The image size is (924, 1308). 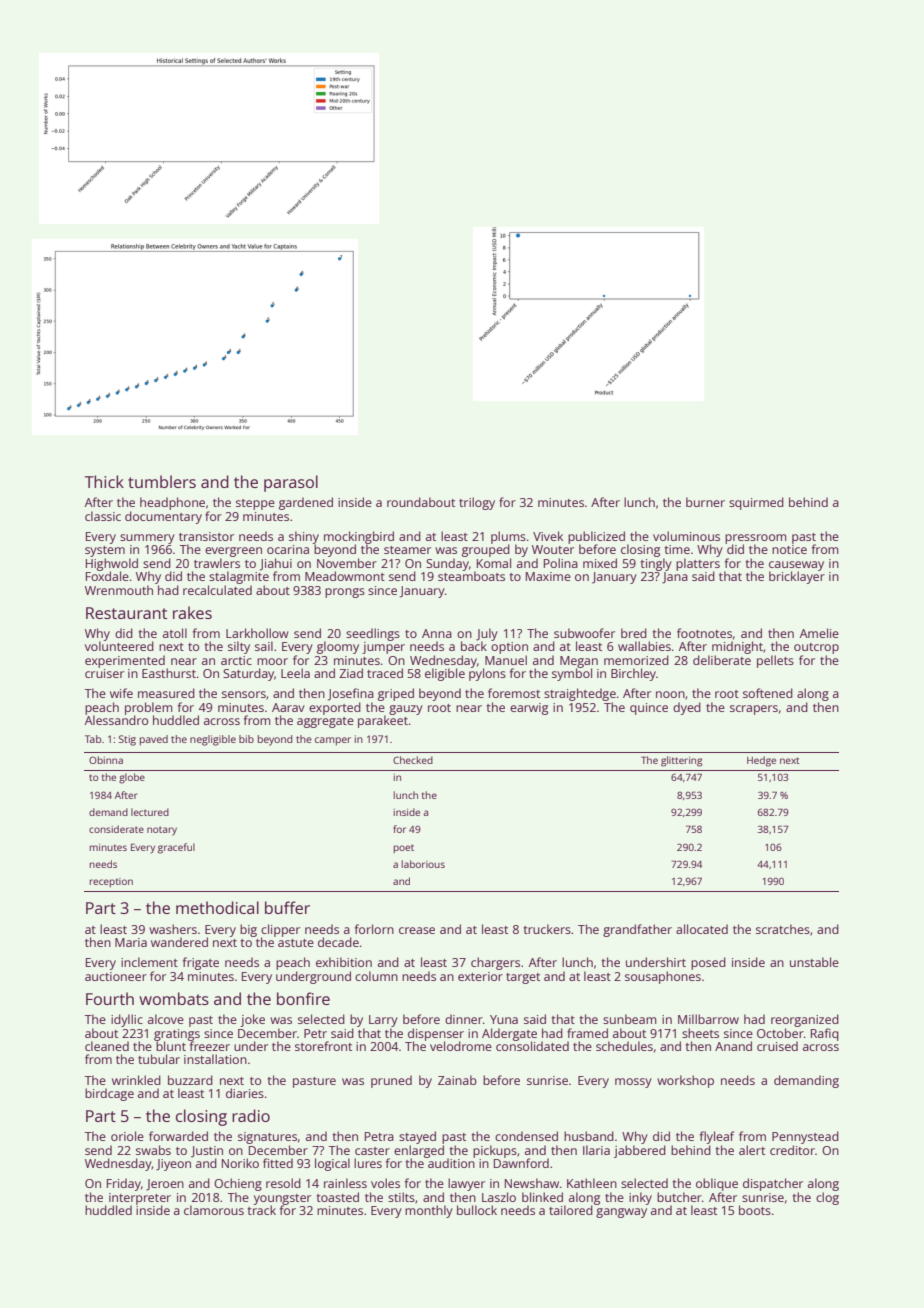 I want to click on scrapers, so click(x=754, y=710).
